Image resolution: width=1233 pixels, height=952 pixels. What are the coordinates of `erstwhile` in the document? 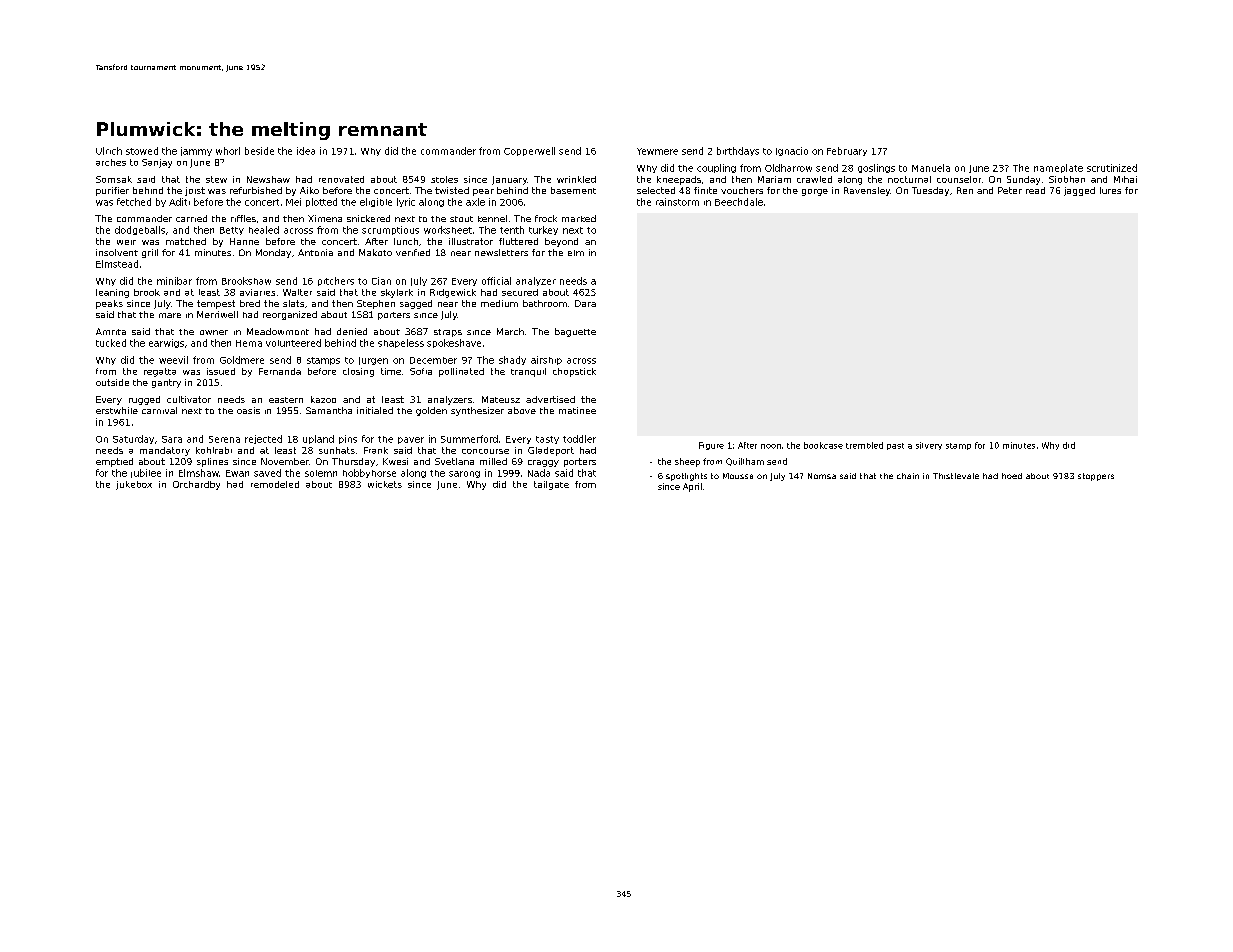 It's located at (117, 410).
